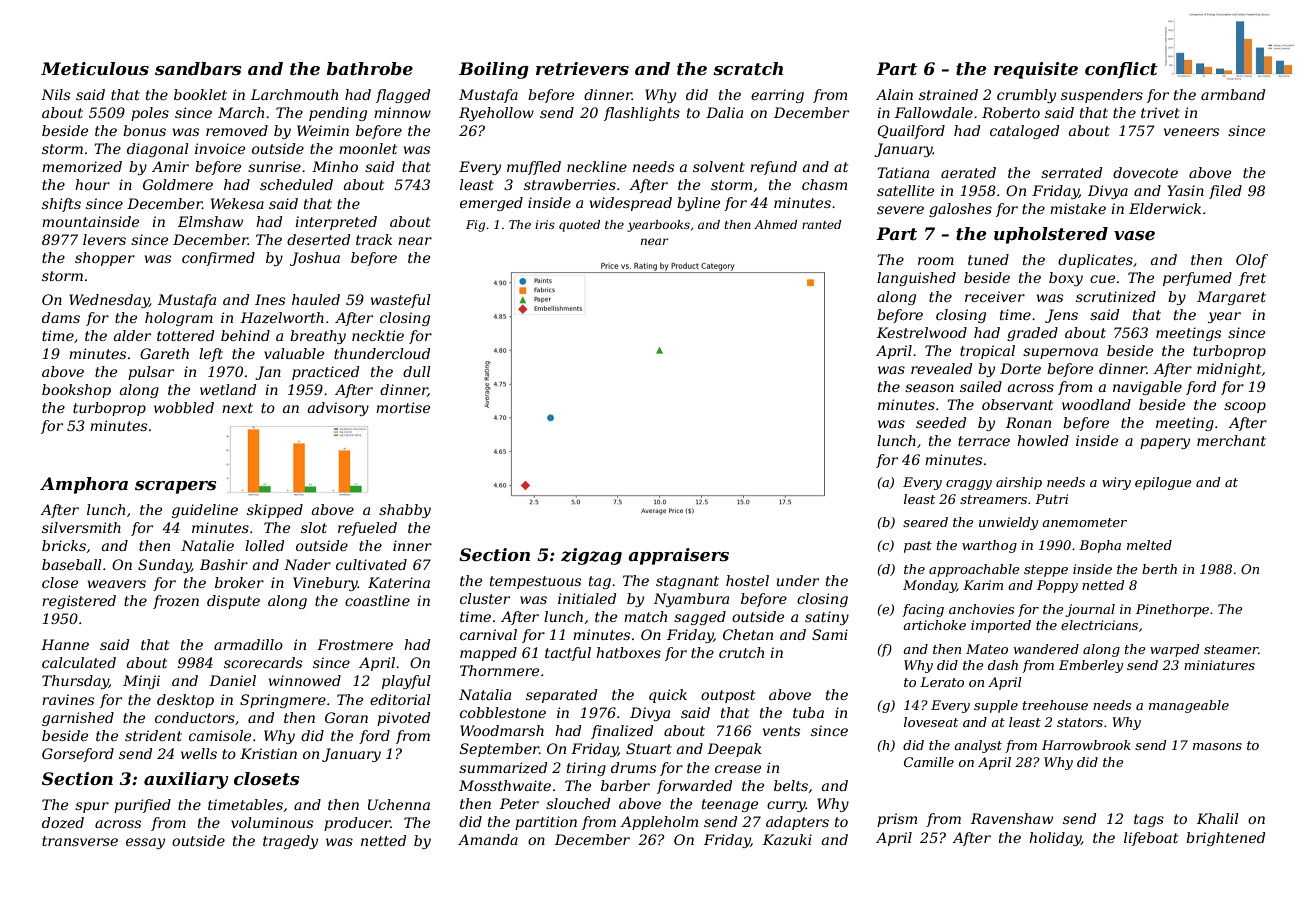  What do you see at coordinates (55, 94) in the image?
I see `Nils` at bounding box center [55, 94].
